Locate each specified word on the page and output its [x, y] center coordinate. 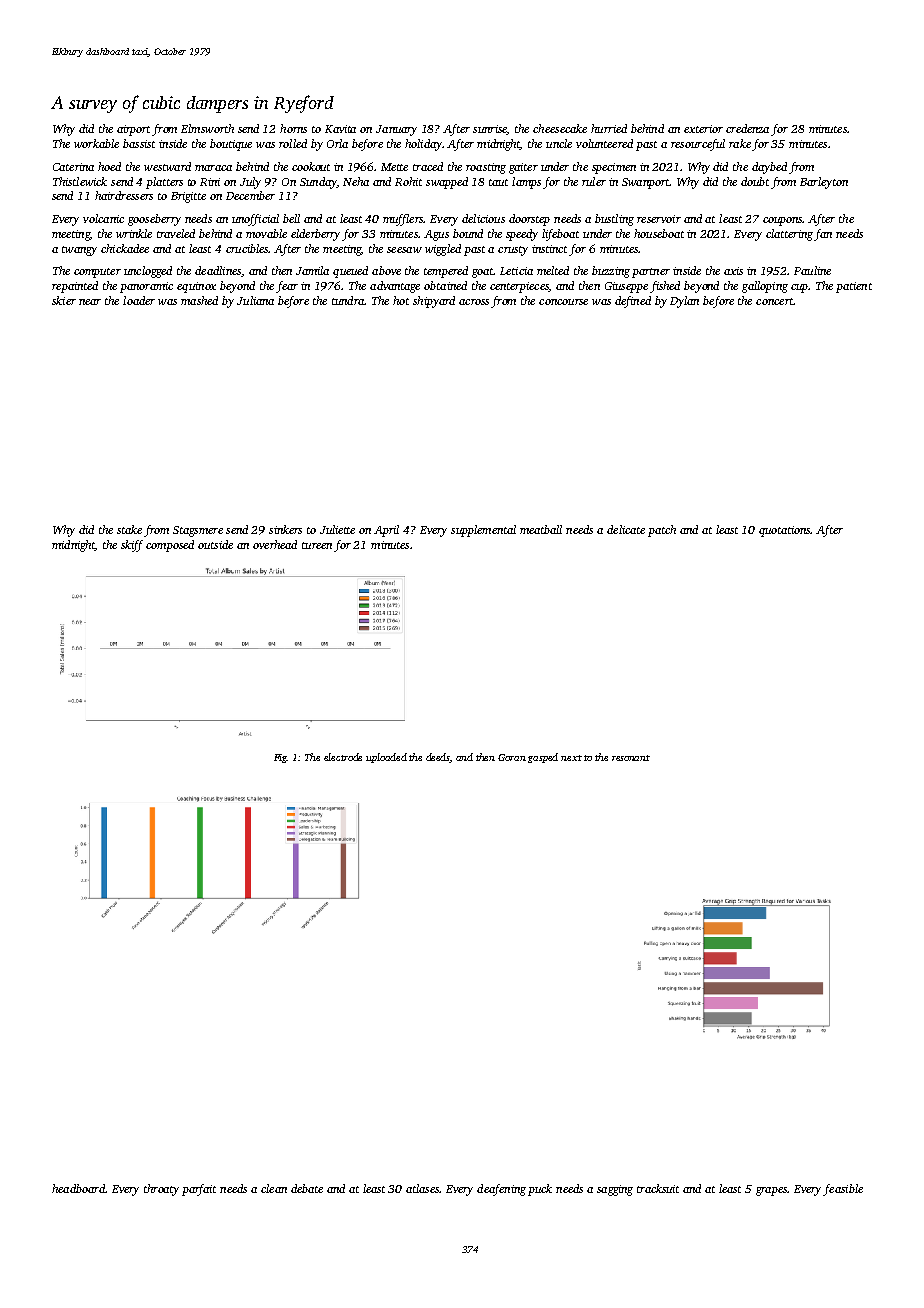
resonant [631, 758]
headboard [78, 1188]
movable [266, 233]
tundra [348, 300]
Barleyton [824, 183]
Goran [512, 757]
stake [129, 529]
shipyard [434, 302]
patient [854, 287]
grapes [771, 1191]
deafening [501, 1190]
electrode [343, 757]
